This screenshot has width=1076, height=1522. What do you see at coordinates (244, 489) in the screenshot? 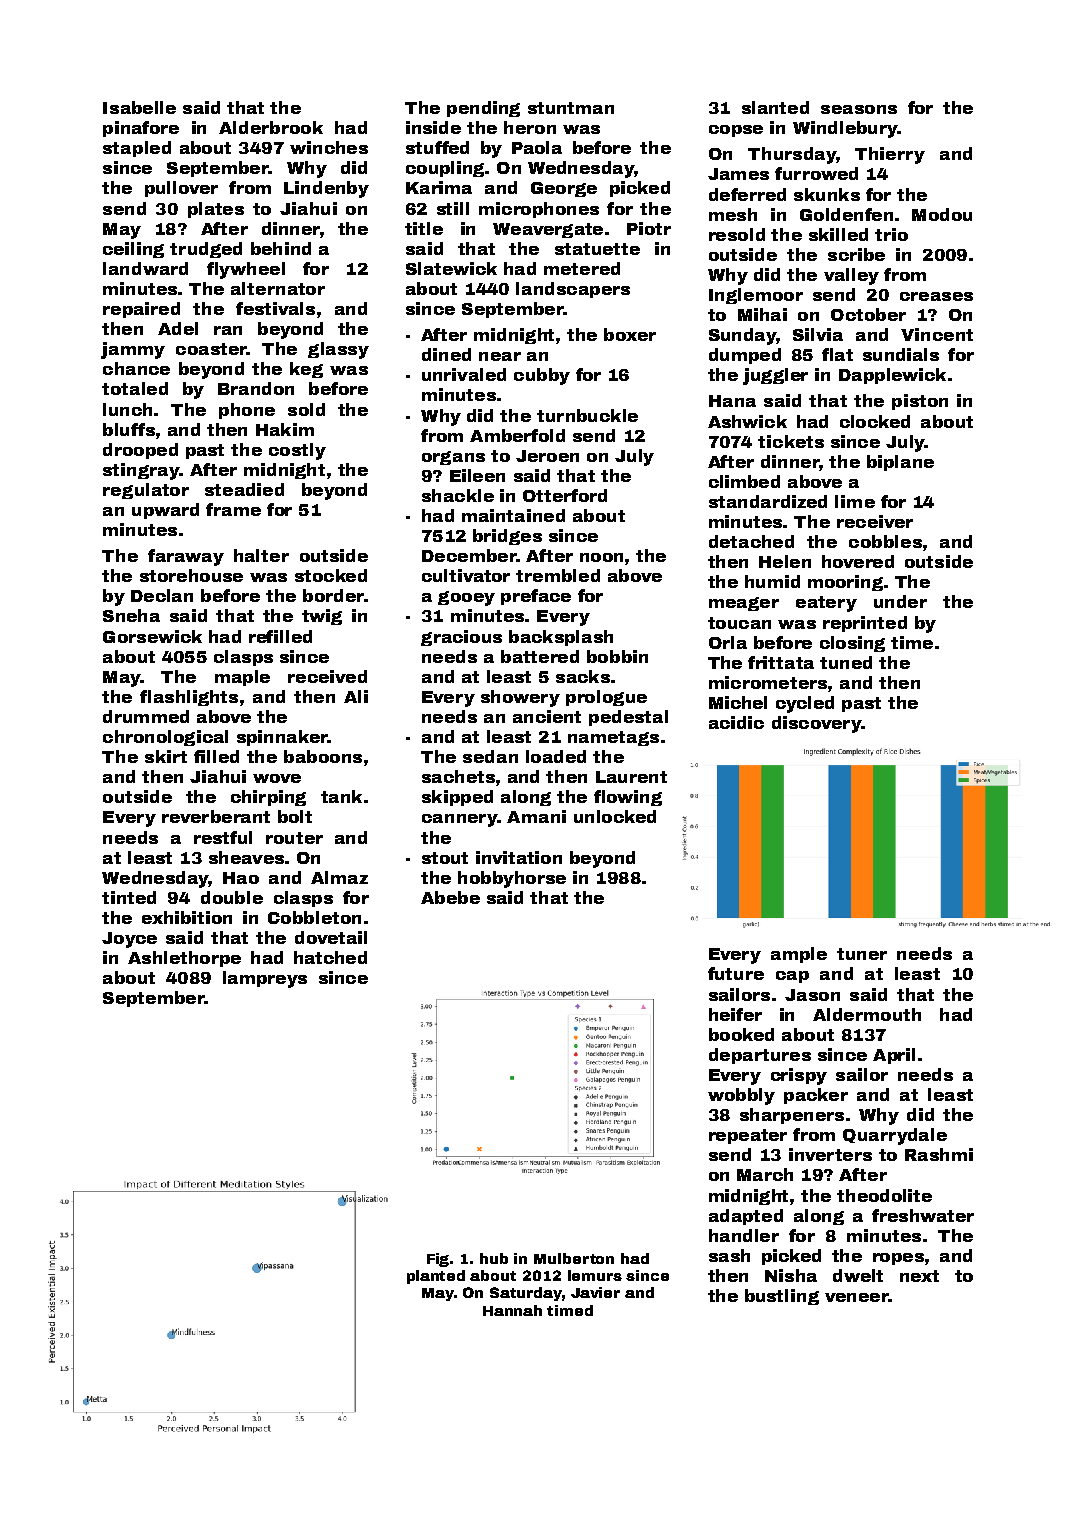
I see `steadied` at bounding box center [244, 489].
